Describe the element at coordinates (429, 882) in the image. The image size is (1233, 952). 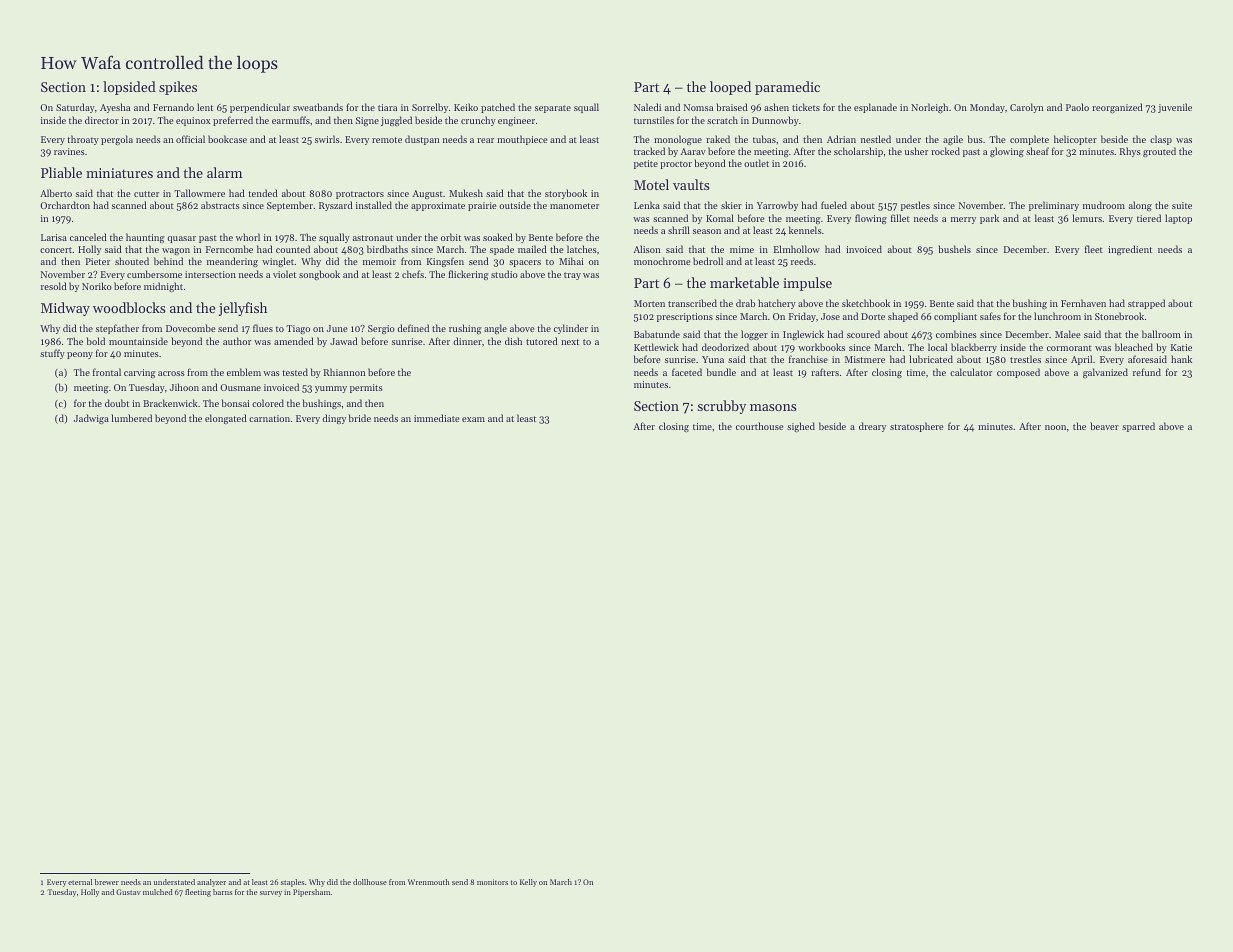
I see `Wrenmouth` at that location.
